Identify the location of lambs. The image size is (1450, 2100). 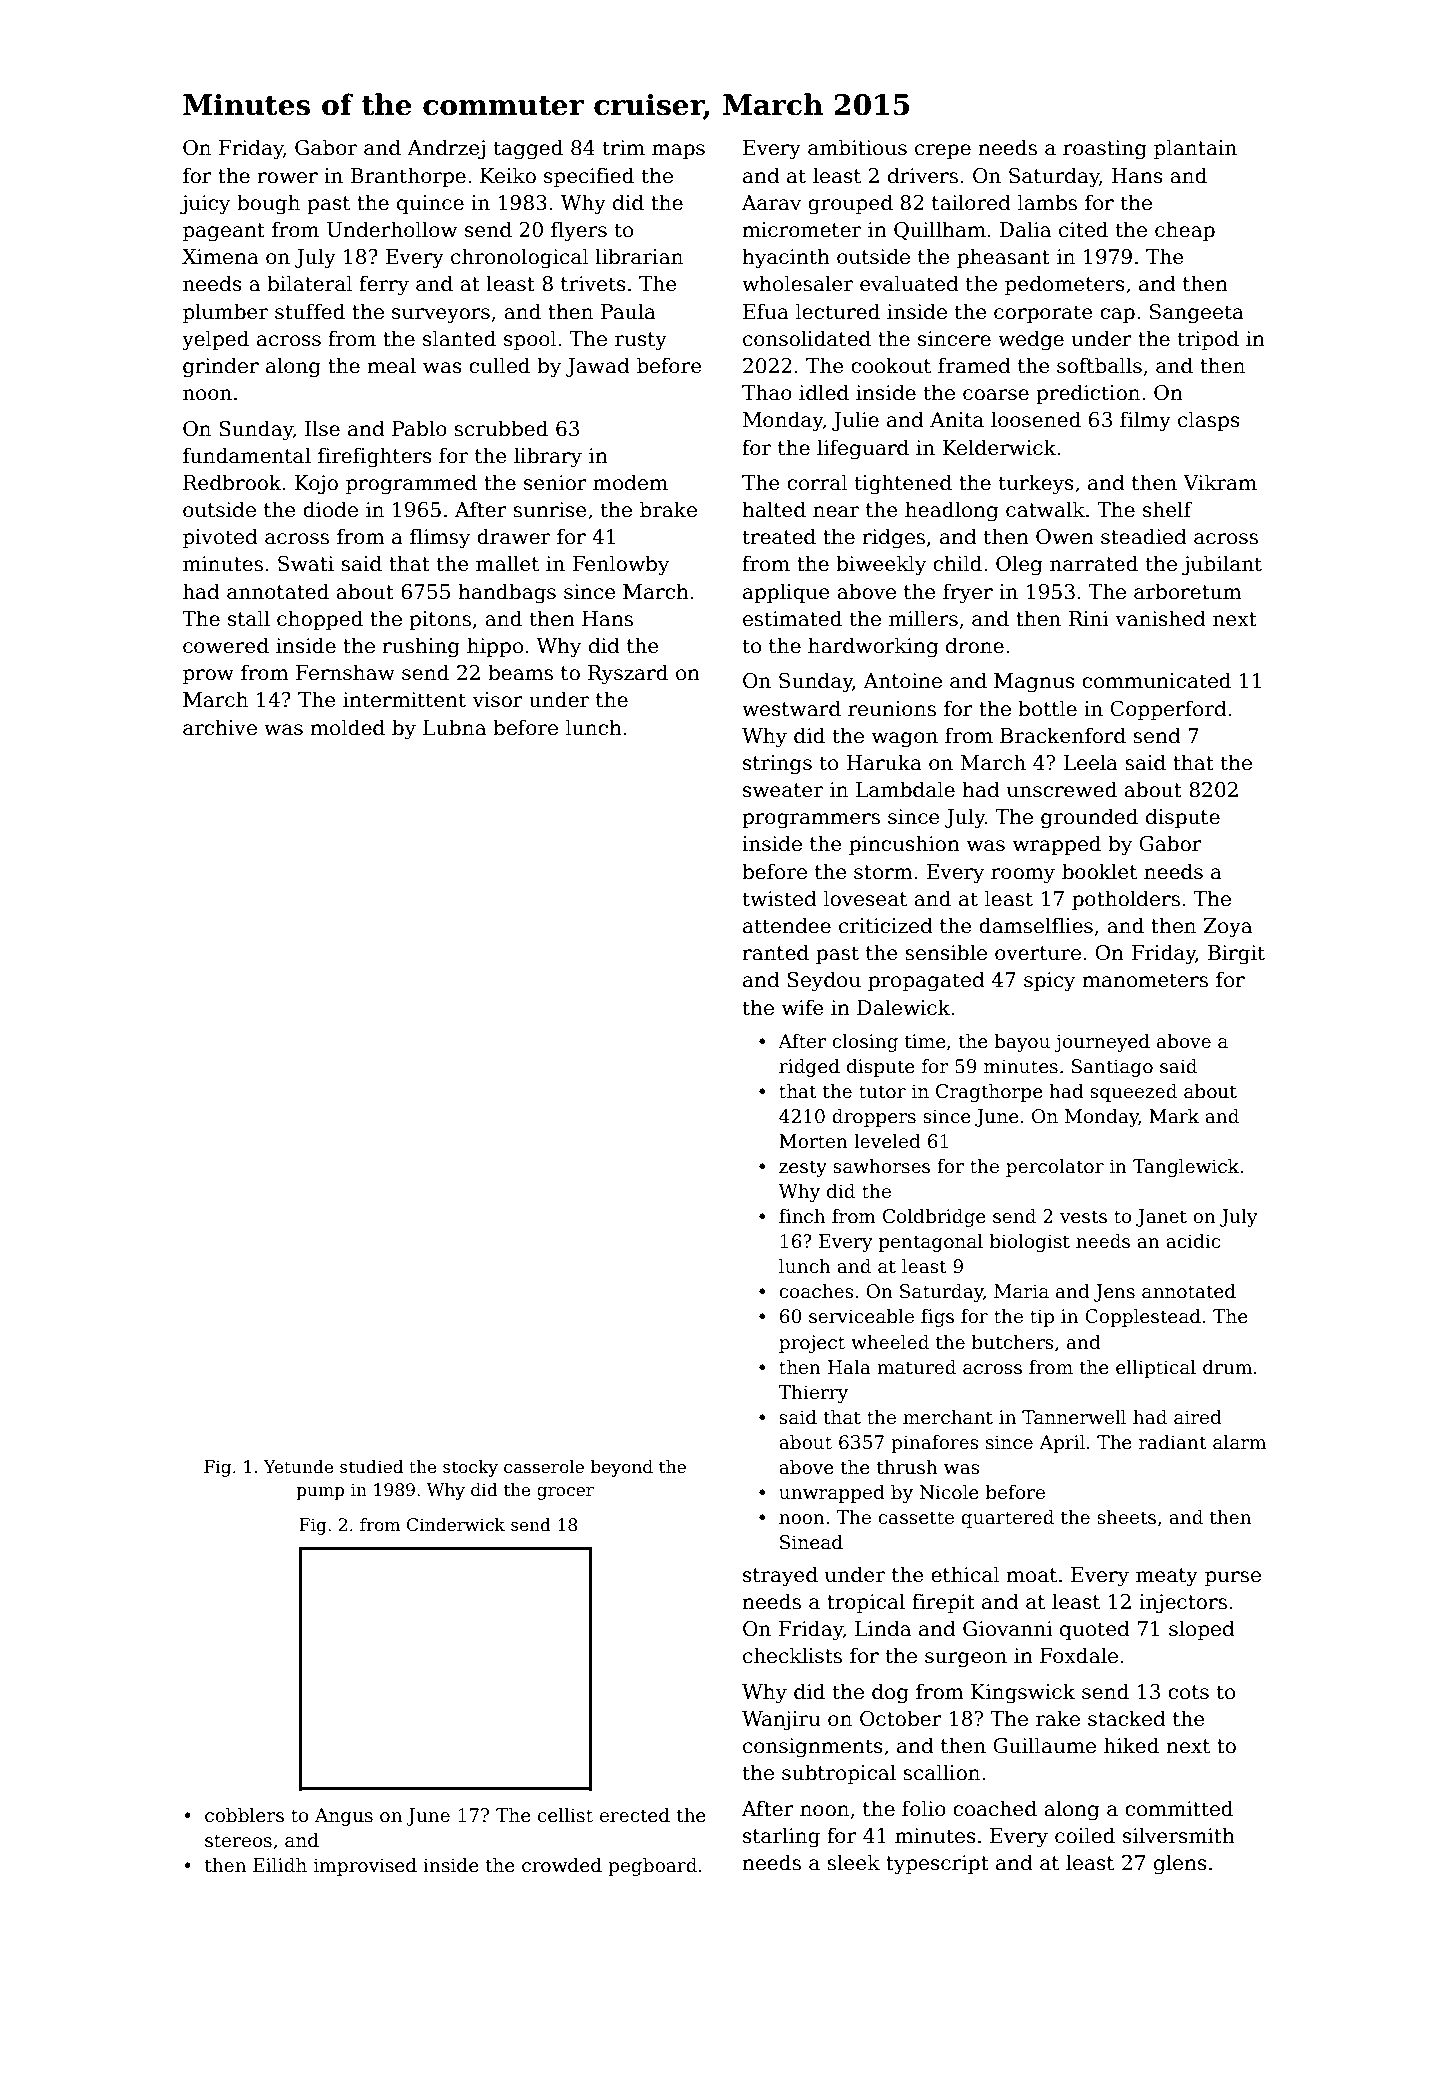
(1047, 202).
